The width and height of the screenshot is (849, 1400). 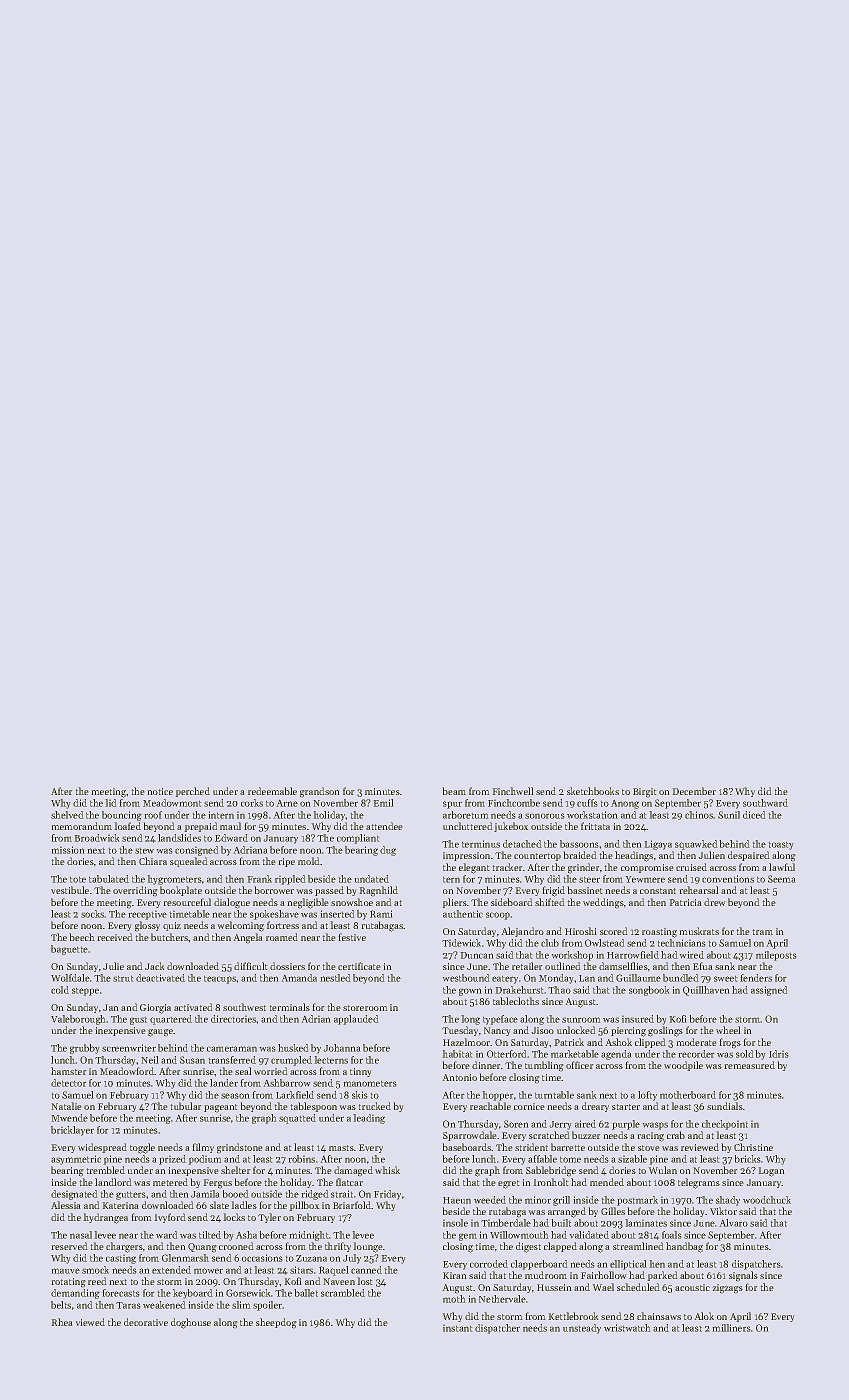 I want to click on westbound, so click(x=466, y=978).
